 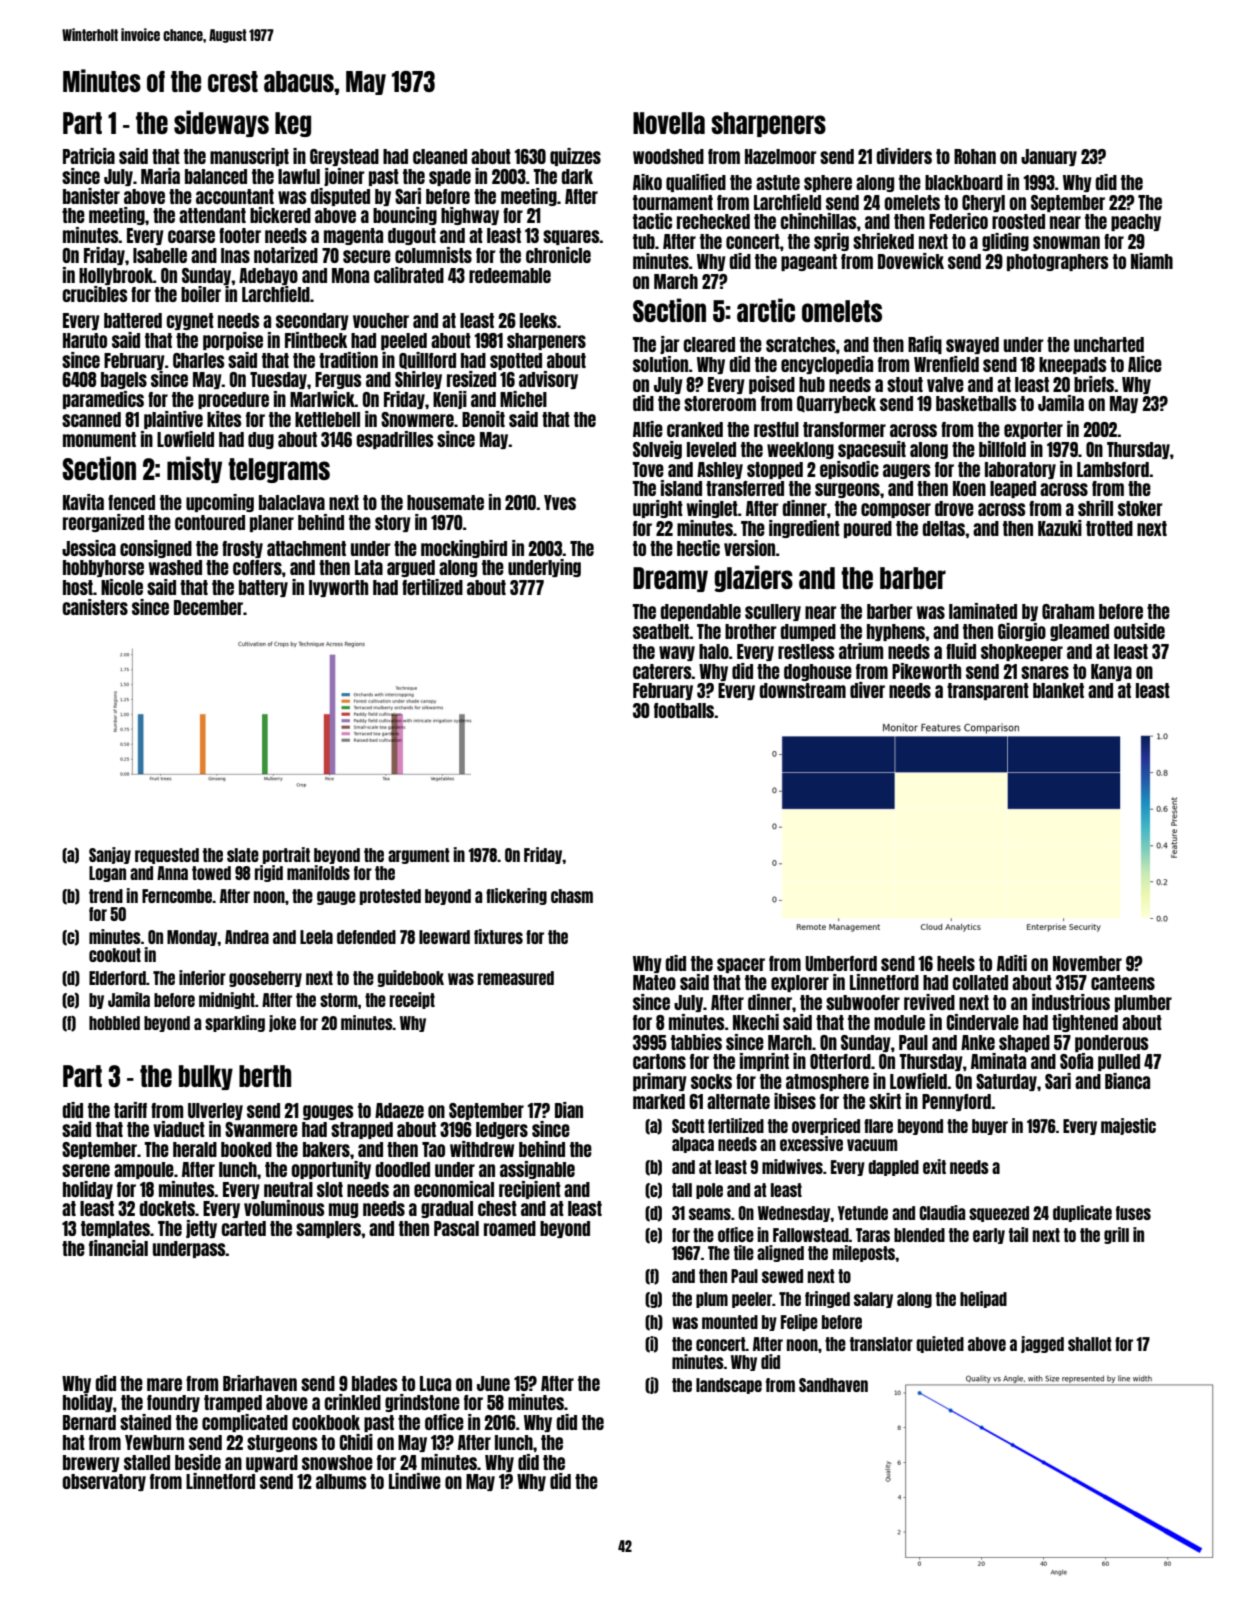 What do you see at coordinates (353, 236) in the document?
I see `magenta` at bounding box center [353, 236].
